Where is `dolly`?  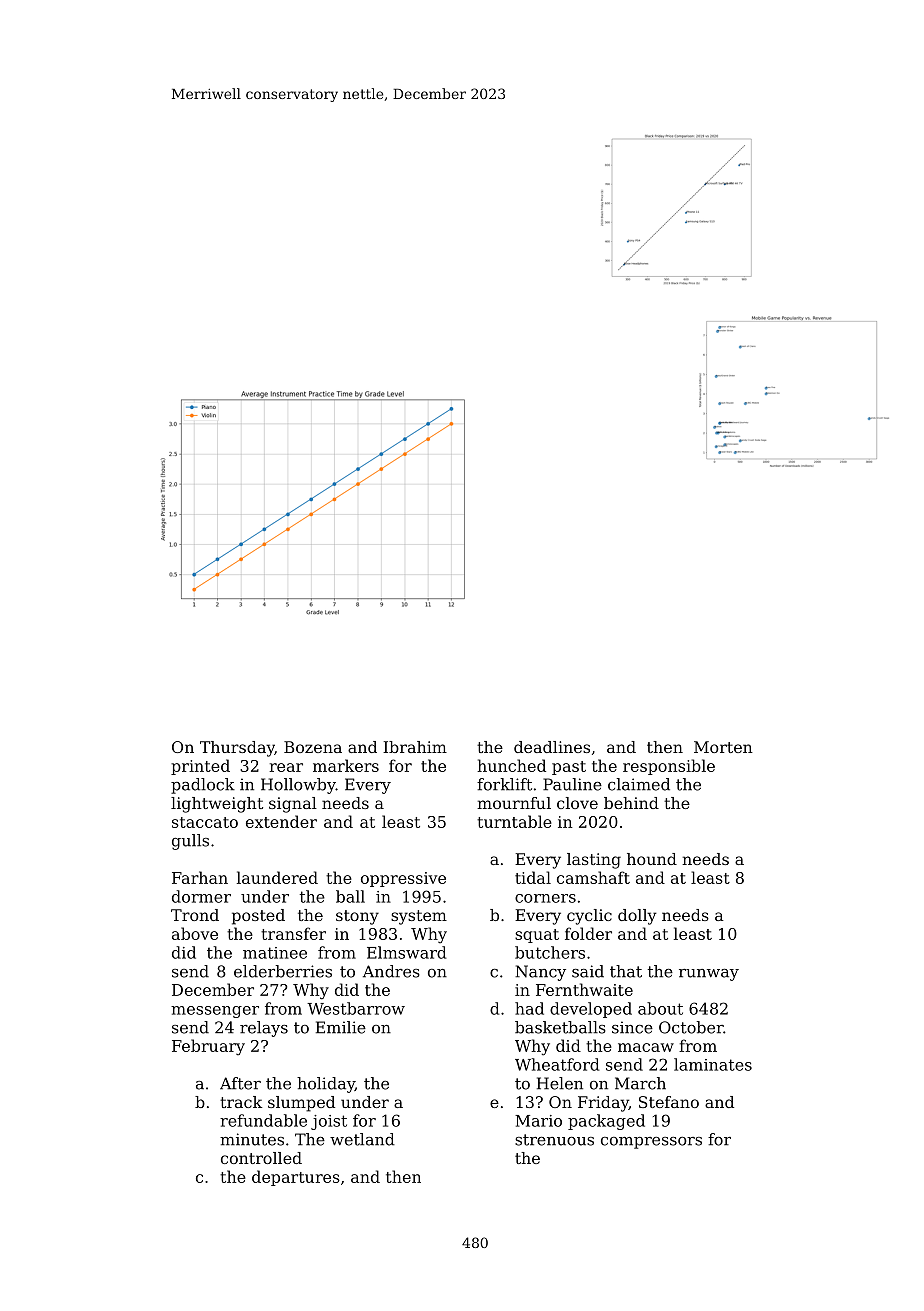
dolly is located at coordinates (637, 917).
